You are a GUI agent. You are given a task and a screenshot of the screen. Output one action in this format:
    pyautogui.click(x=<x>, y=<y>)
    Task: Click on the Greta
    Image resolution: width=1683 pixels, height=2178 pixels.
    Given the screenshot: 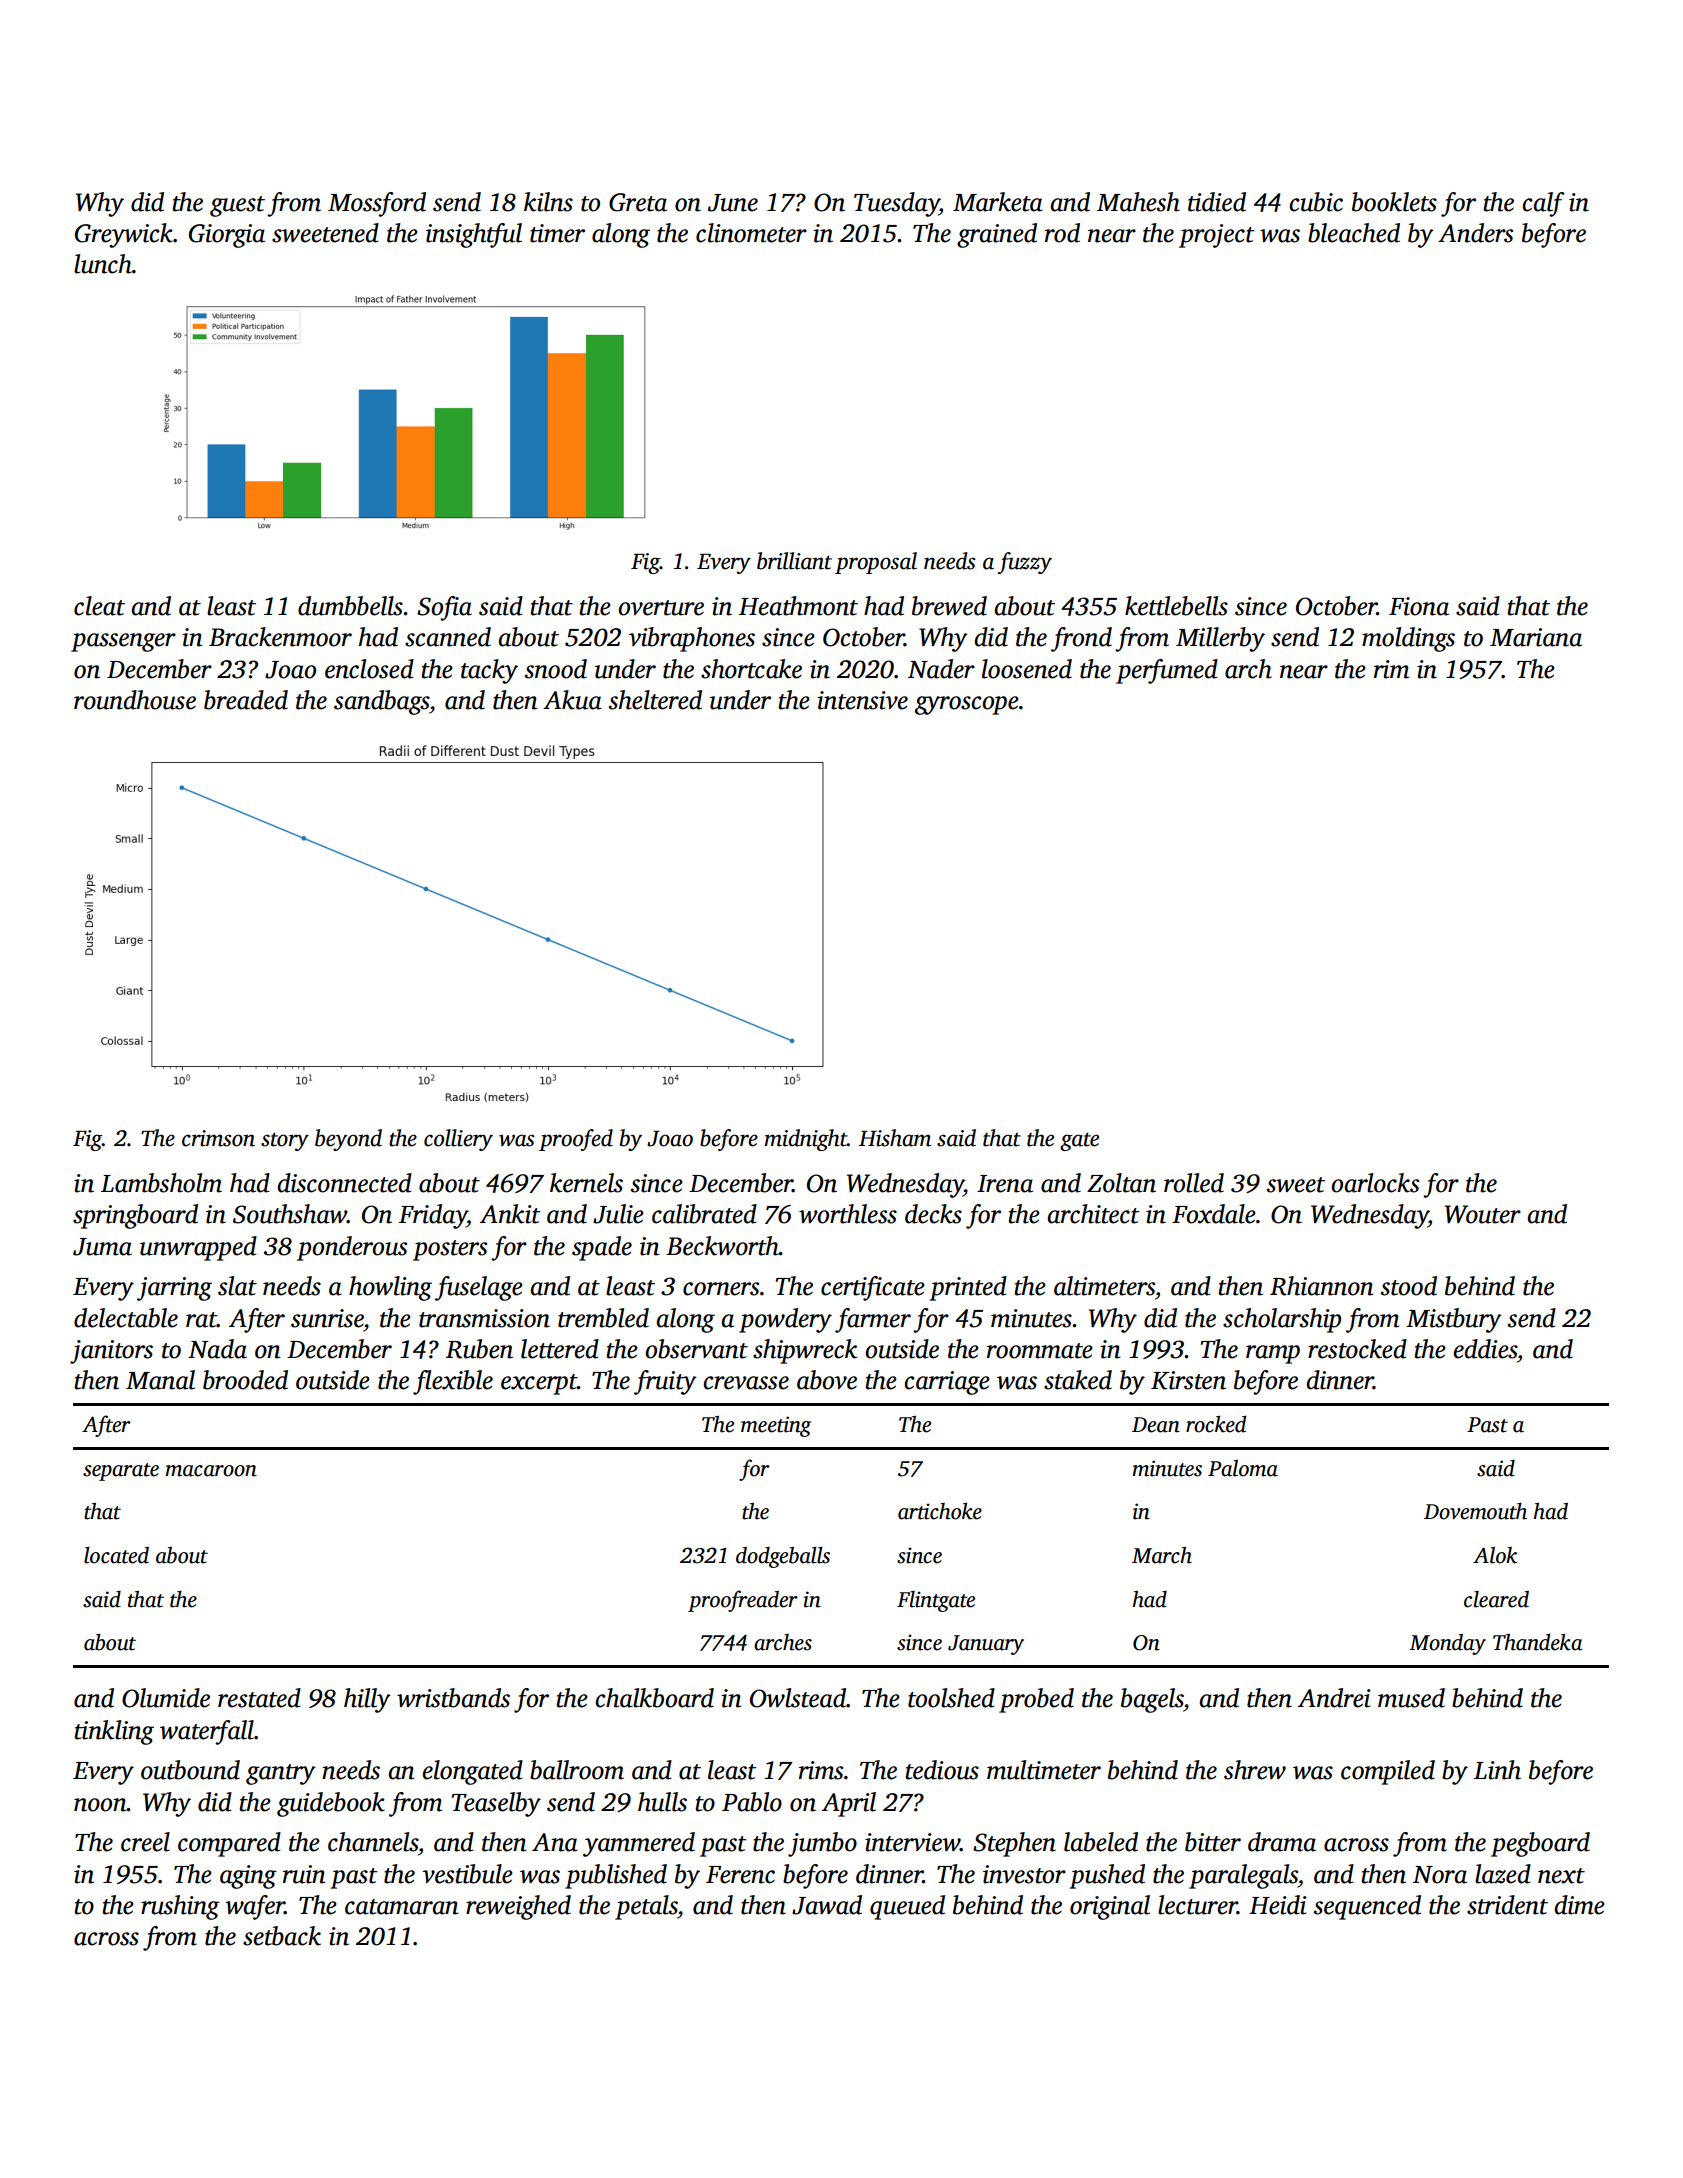 What is the action you would take?
    pyautogui.click(x=638, y=202)
